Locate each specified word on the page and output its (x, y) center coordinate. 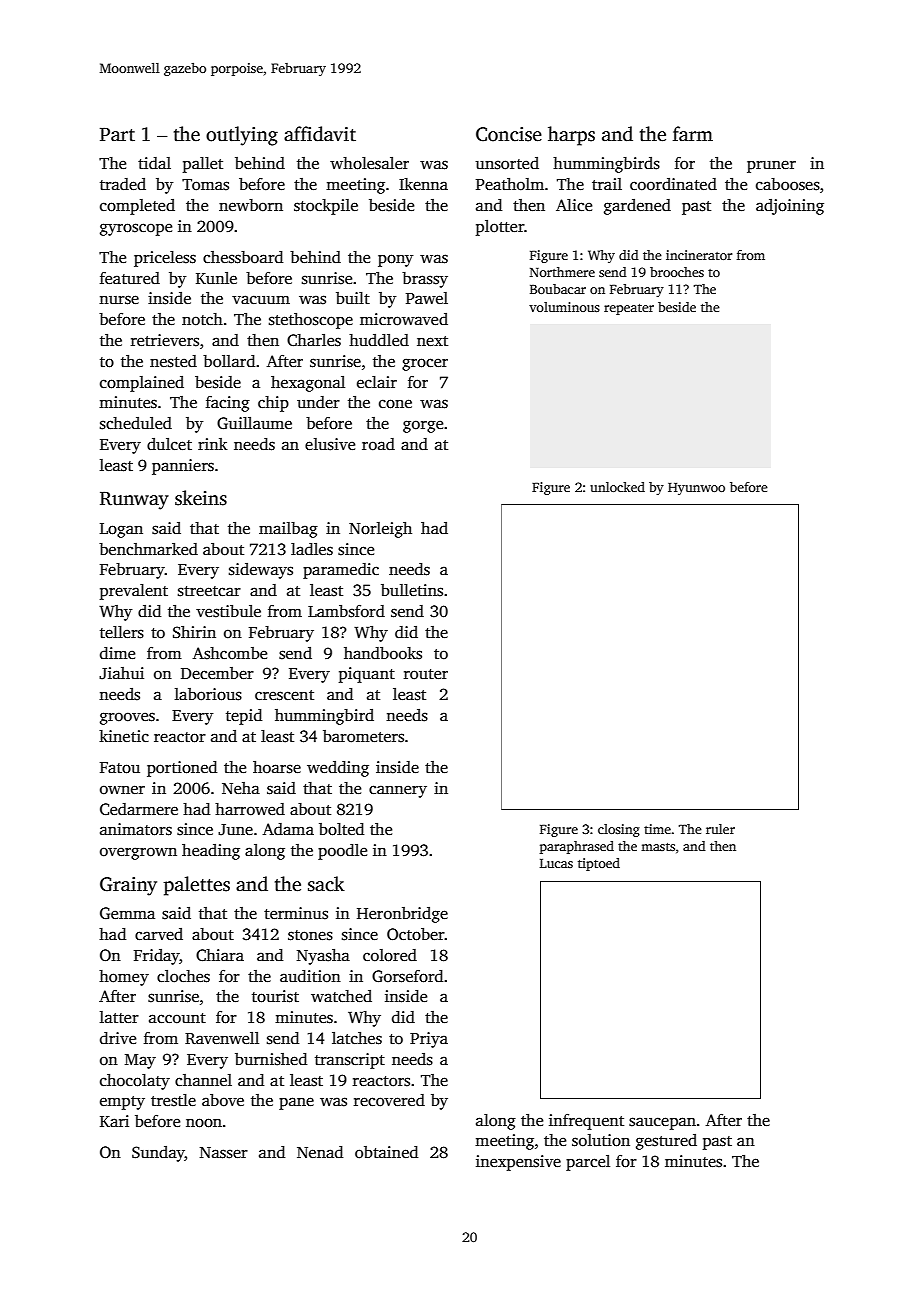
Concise (509, 134)
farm (693, 134)
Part (117, 135)
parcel (588, 1163)
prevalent (134, 592)
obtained (386, 1152)
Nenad (320, 1152)
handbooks (383, 653)
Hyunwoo (696, 489)
